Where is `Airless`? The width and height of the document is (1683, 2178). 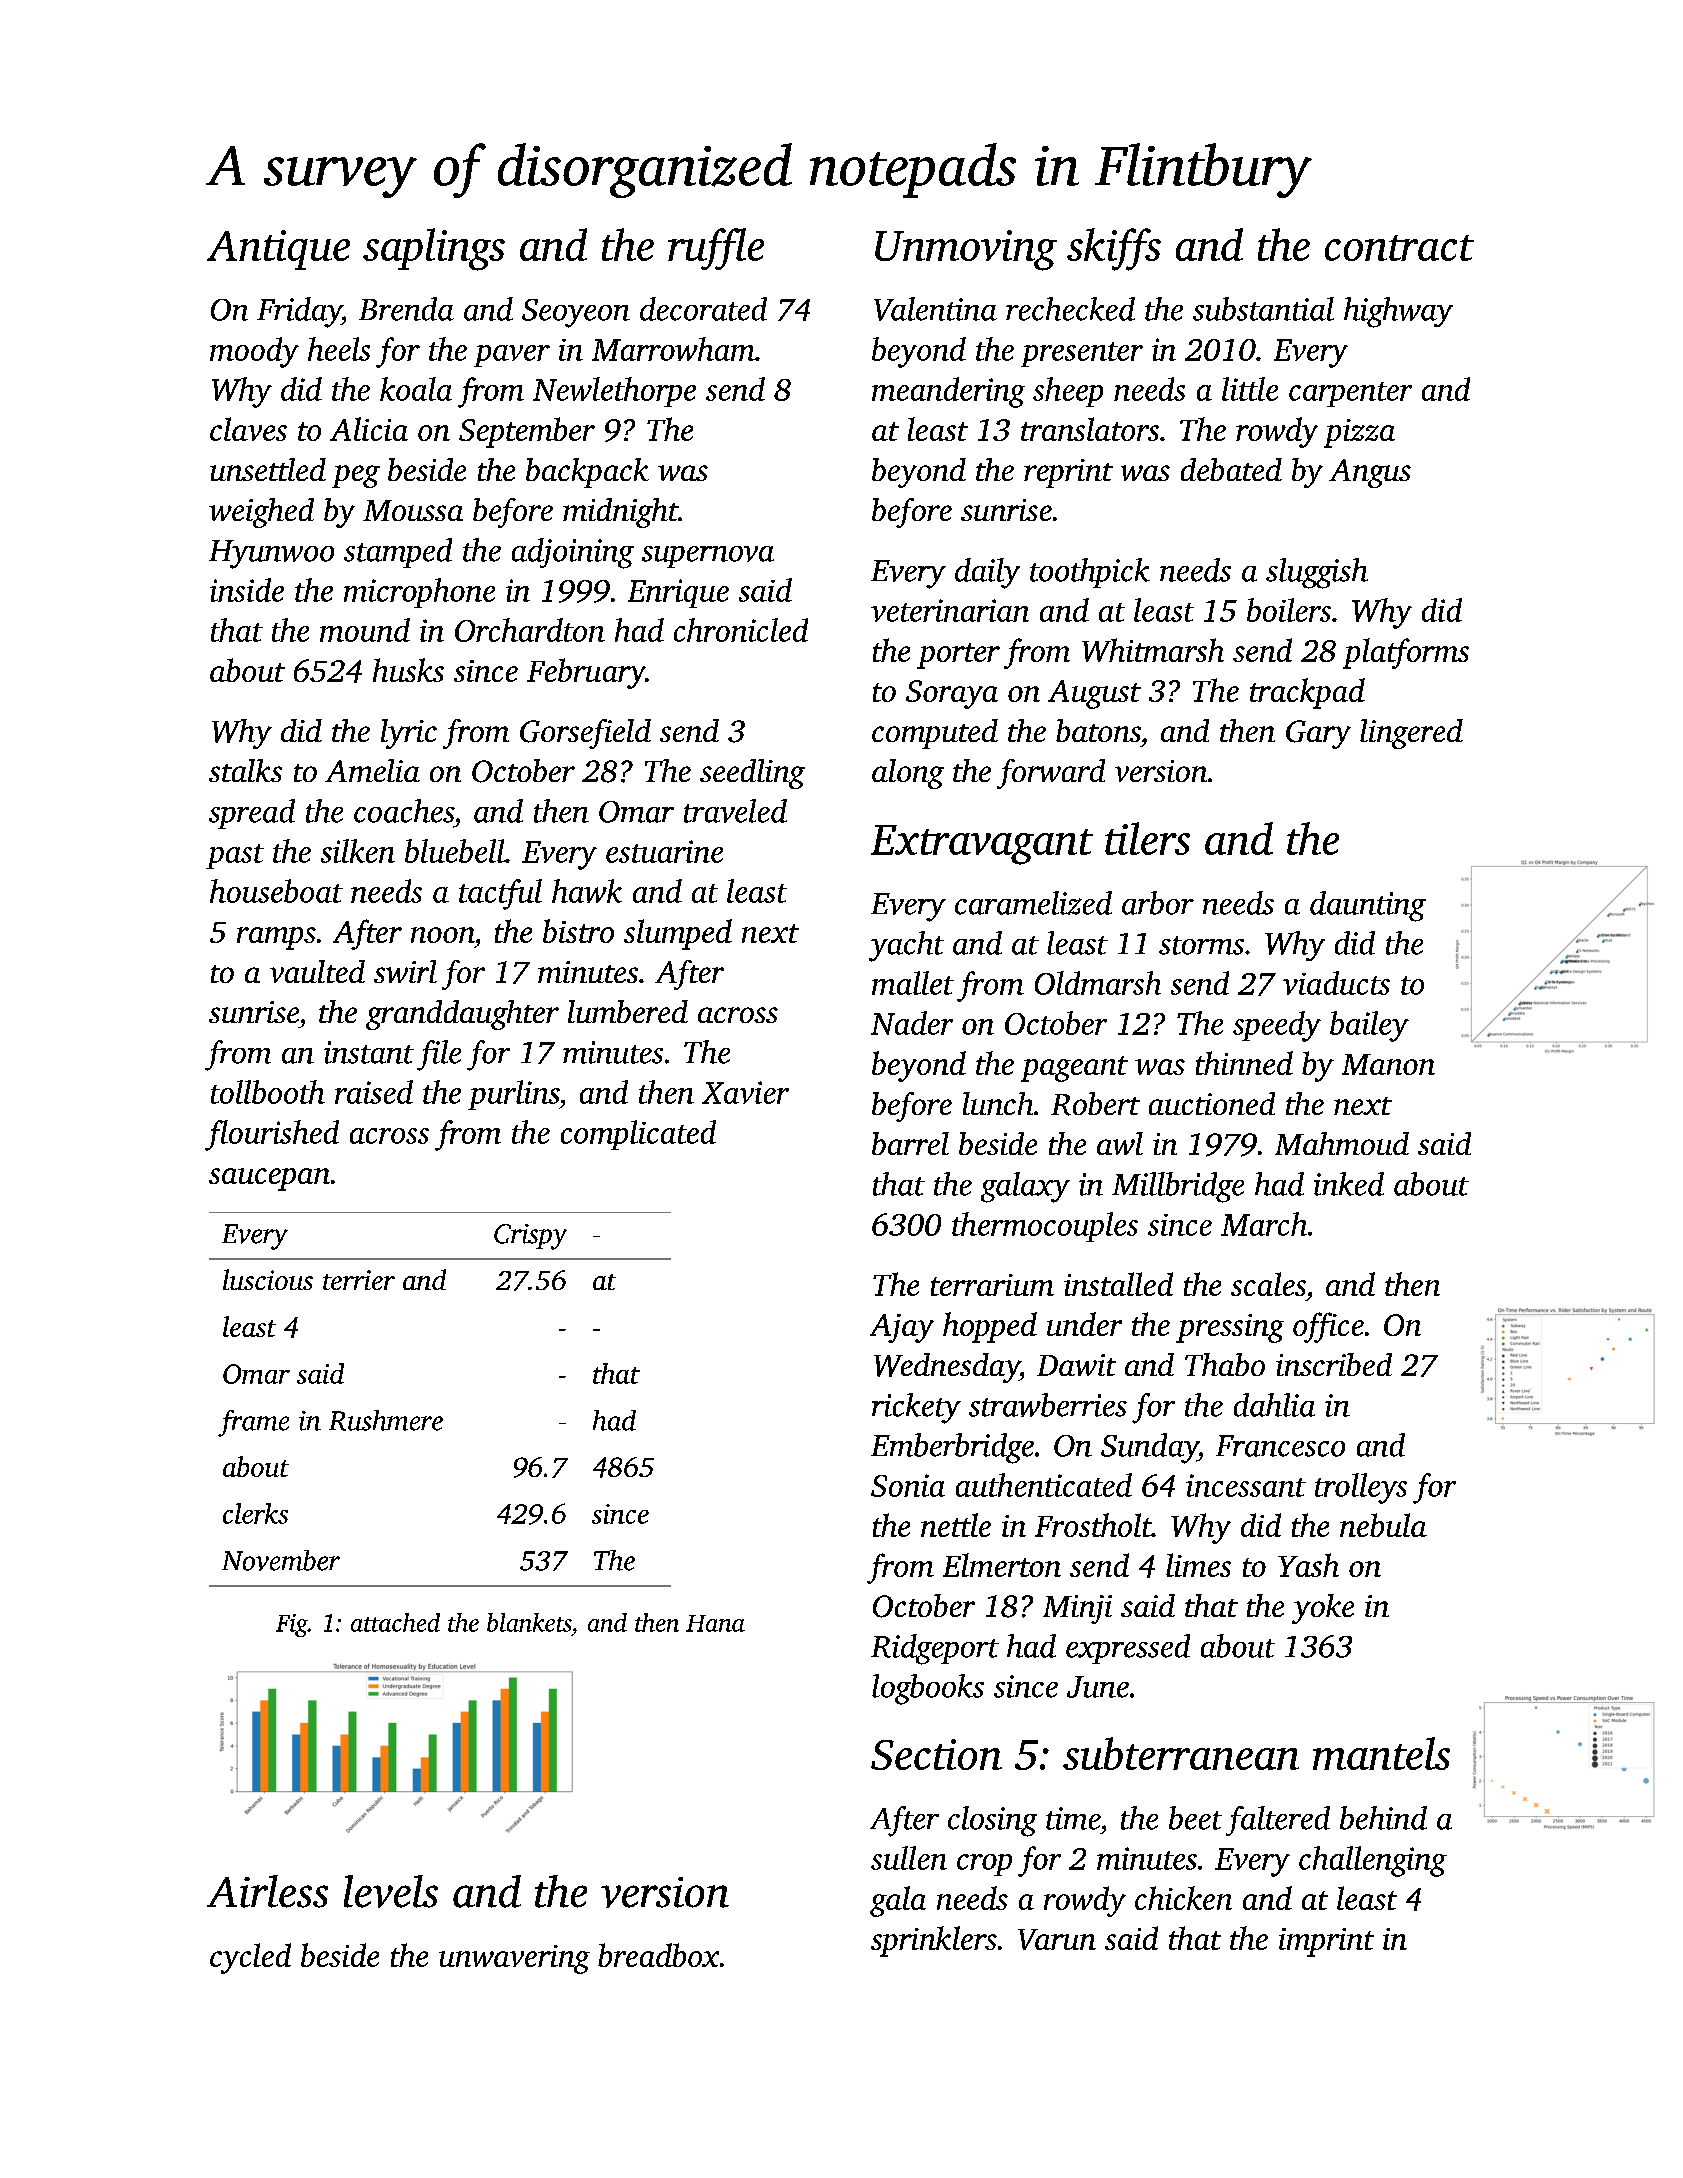 Airless is located at coordinates (267, 1891).
